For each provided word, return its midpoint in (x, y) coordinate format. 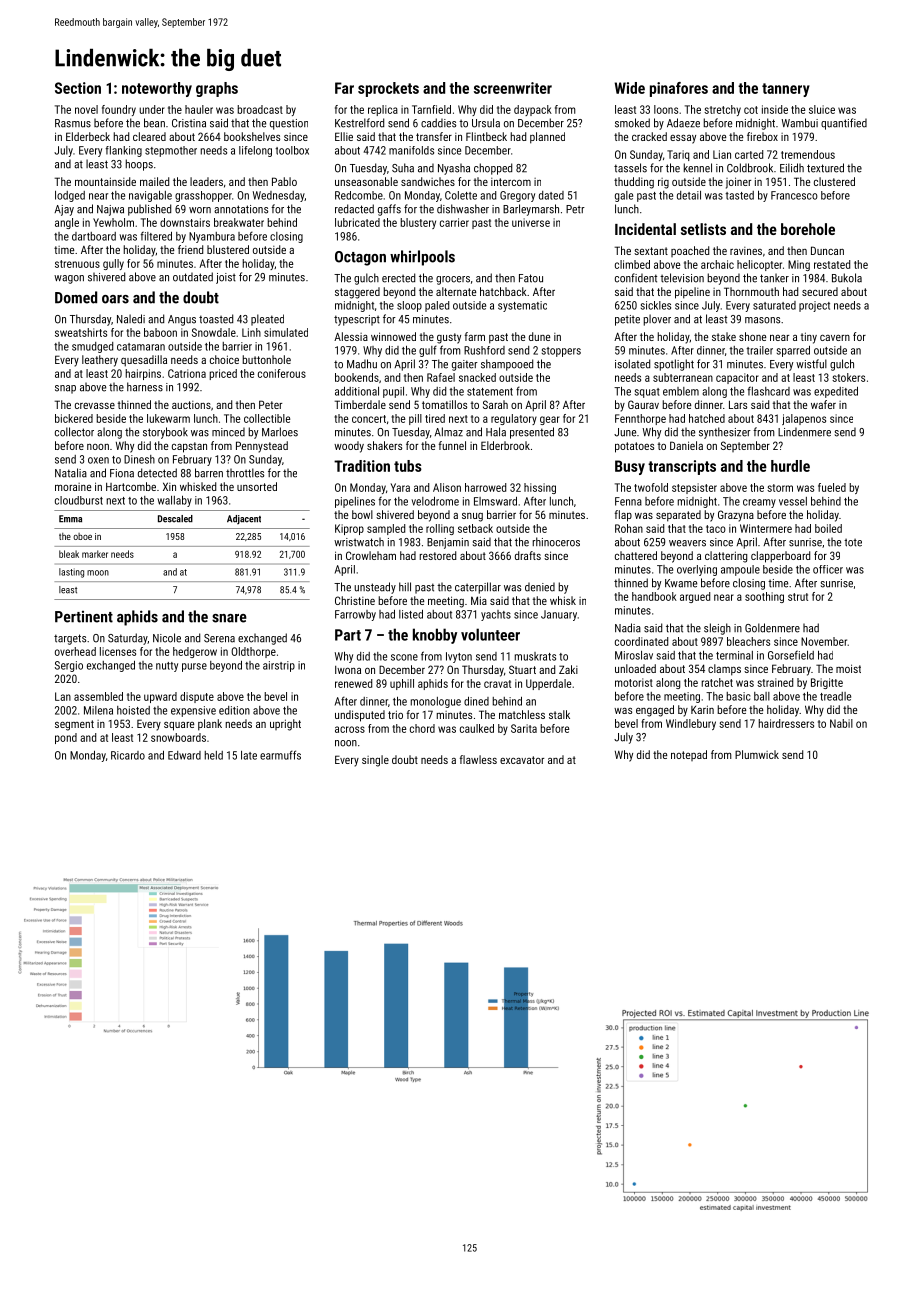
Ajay (64, 210)
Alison (447, 487)
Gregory (517, 196)
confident (636, 278)
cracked (649, 136)
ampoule (740, 570)
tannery (786, 90)
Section (78, 88)
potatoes (634, 447)
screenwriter (513, 88)
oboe (82, 536)
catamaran (141, 347)
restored (437, 555)
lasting (71, 573)
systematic (522, 306)
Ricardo (128, 755)
